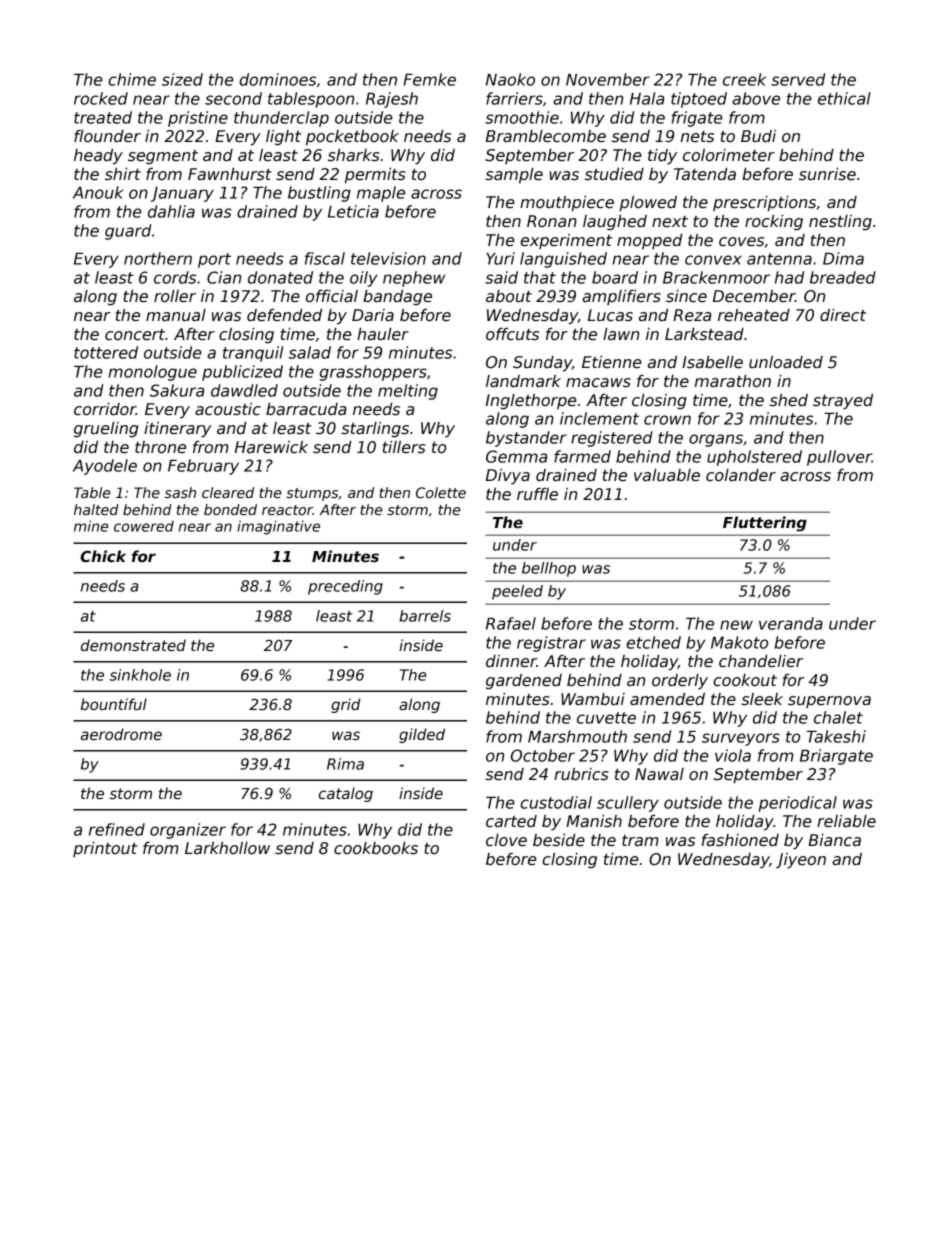 This image has height=1233, width=952. Describe the element at coordinates (117, 829) in the image. I see `refined` at that location.
